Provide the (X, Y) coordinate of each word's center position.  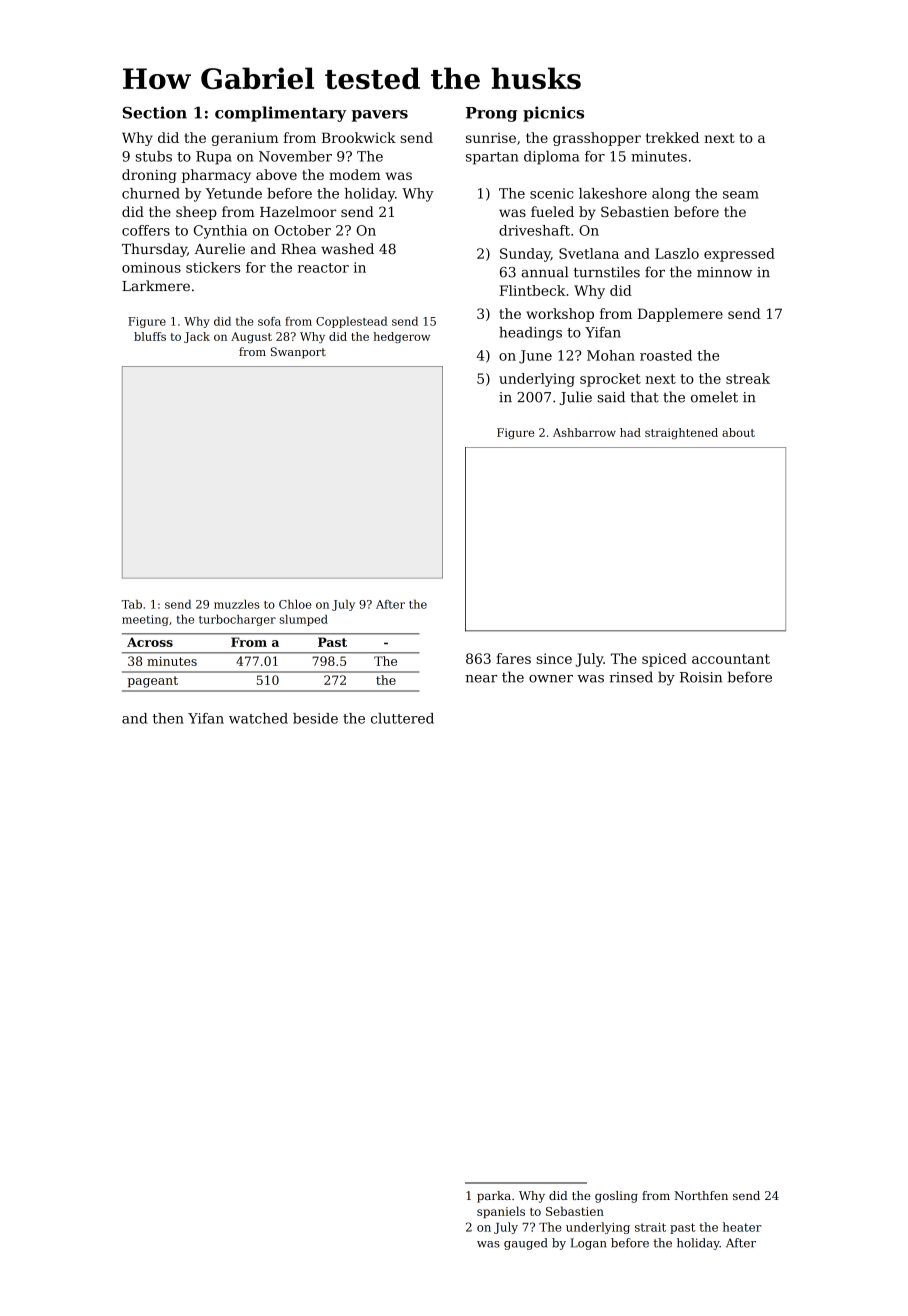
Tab (132, 604)
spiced (664, 660)
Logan (588, 1244)
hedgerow (401, 337)
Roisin (701, 677)
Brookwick (359, 137)
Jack (197, 337)
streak (748, 378)
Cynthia (220, 232)
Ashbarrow (584, 432)
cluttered (402, 718)
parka (494, 1197)
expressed (739, 255)
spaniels (501, 1212)
